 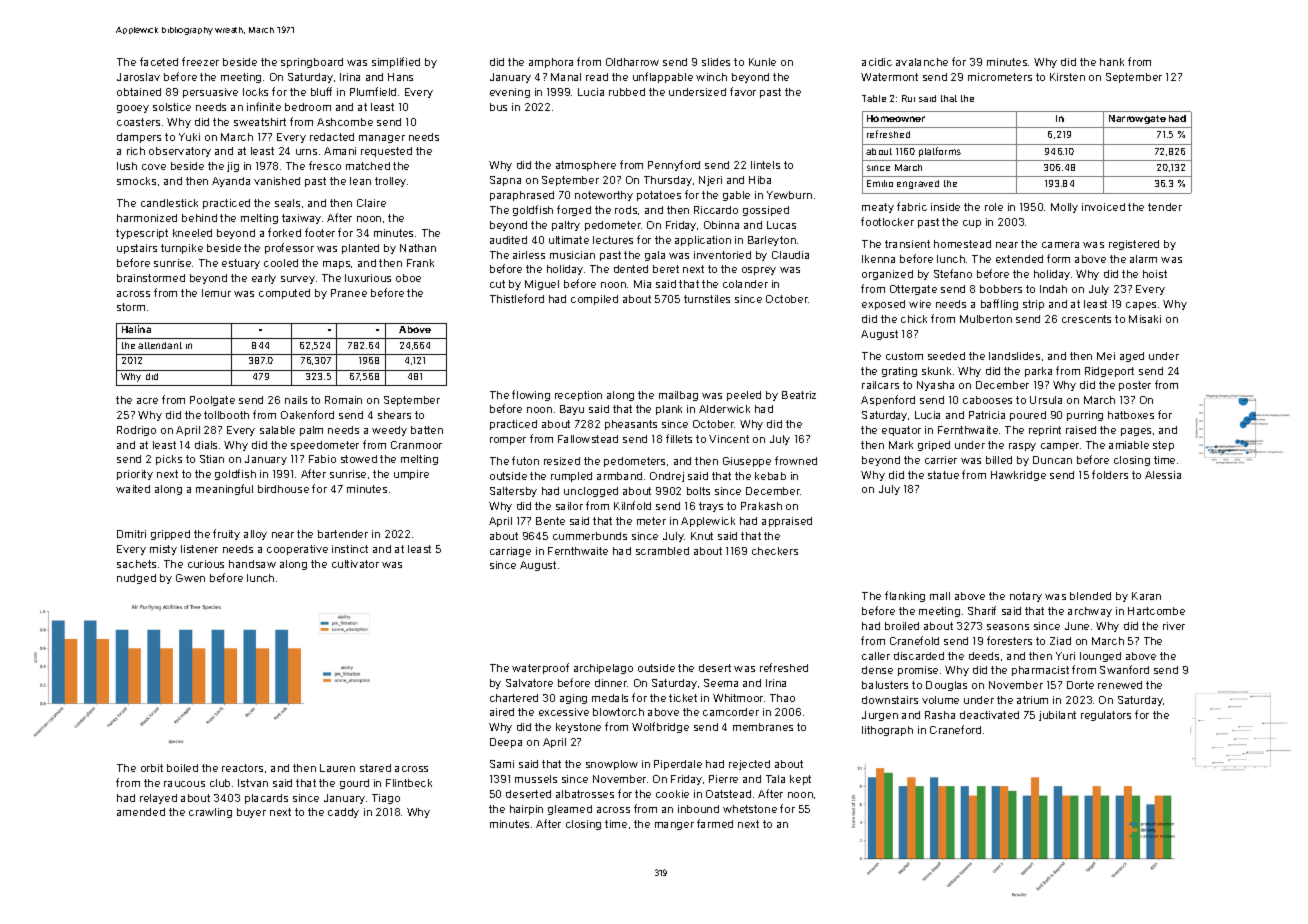 I want to click on checkers, so click(x=775, y=551).
